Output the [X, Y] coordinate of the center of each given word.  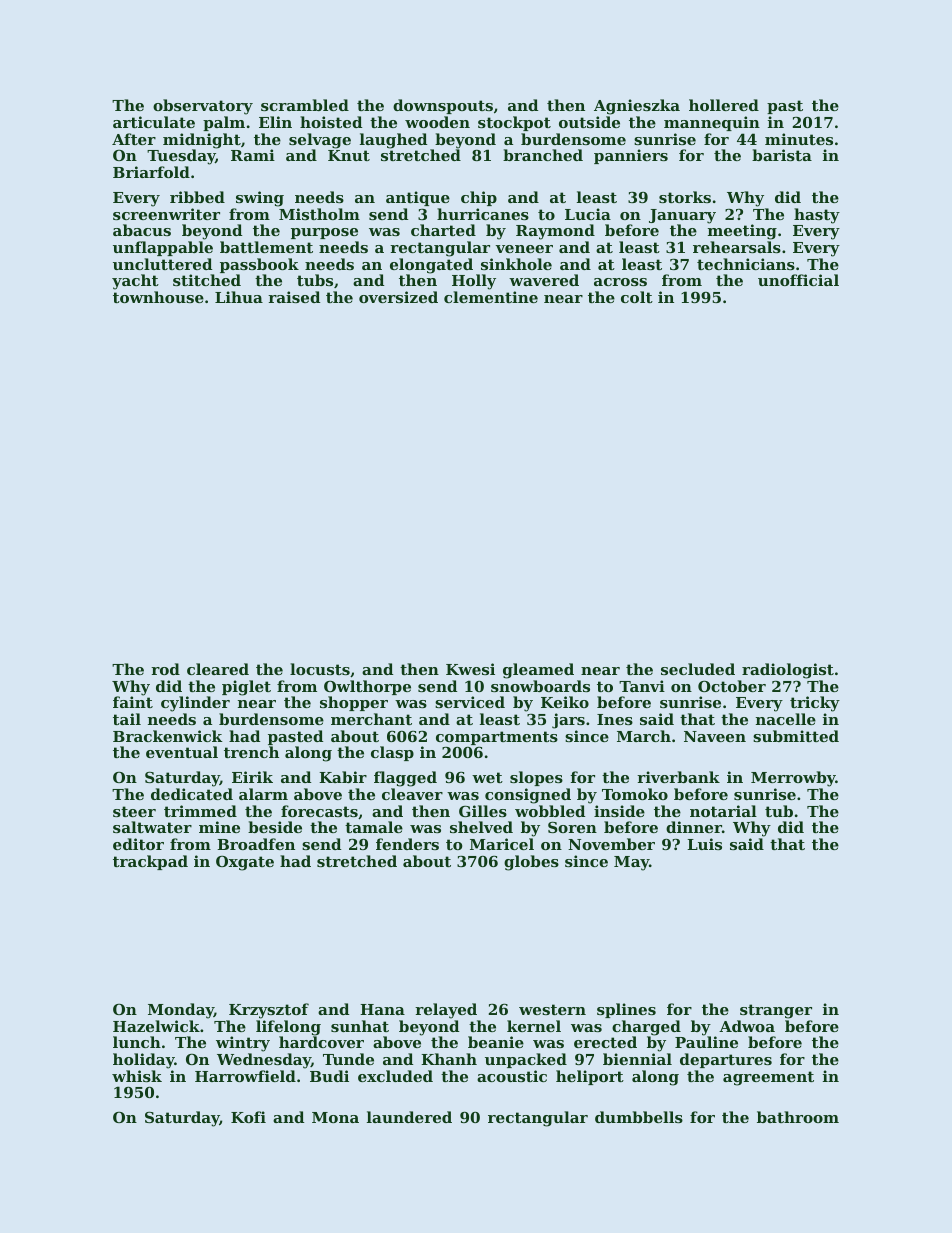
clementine [491, 297]
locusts [320, 669]
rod [165, 669]
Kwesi [470, 669]
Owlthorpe [367, 687]
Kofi [248, 1117]
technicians [746, 264]
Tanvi [642, 686]
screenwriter [166, 214]
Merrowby [793, 779]
